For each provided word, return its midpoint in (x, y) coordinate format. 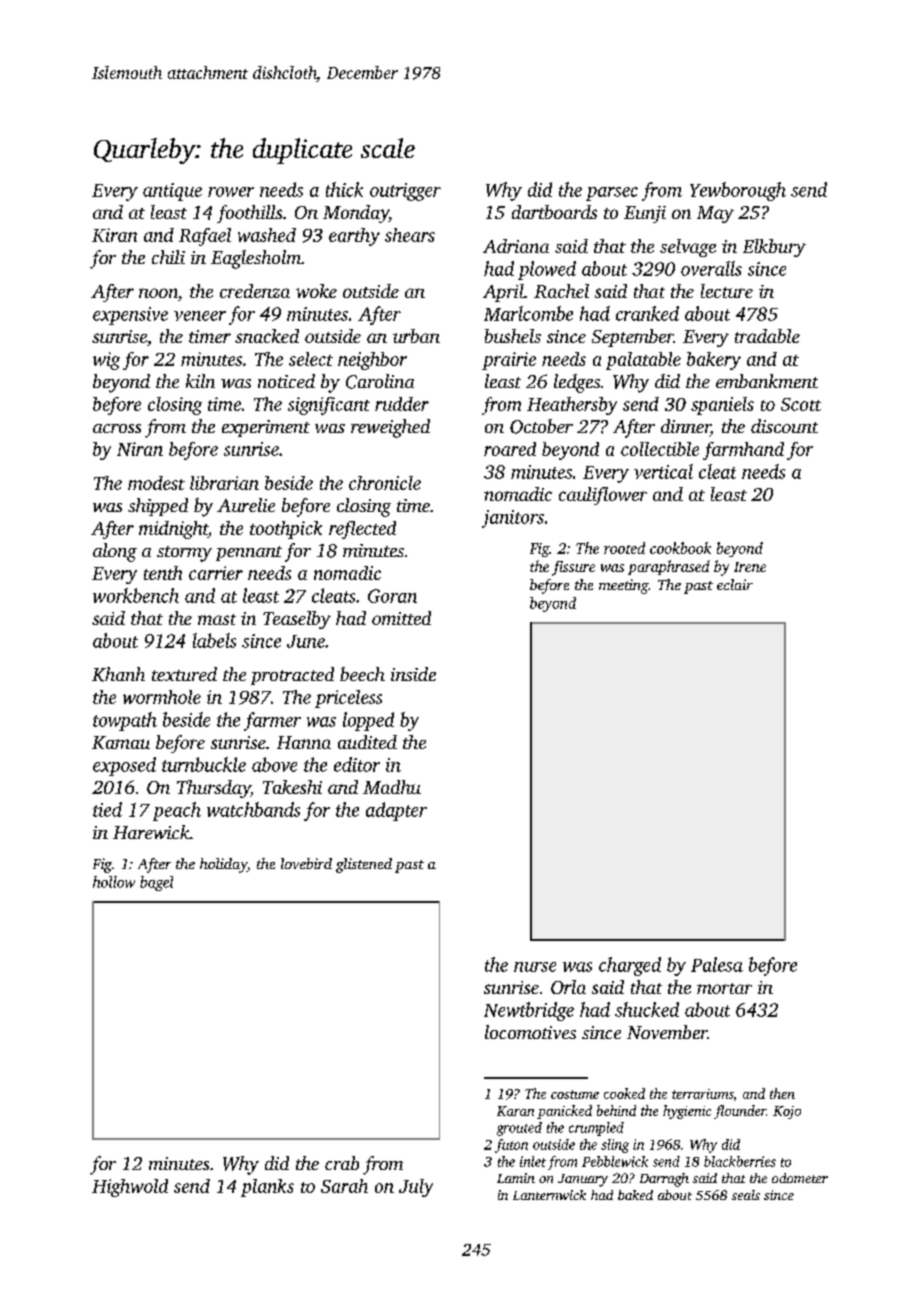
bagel (156, 883)
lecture (727, 291)
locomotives (530, 1032)
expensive (130, 316)
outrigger (405, 192)
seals (746, 1195)
